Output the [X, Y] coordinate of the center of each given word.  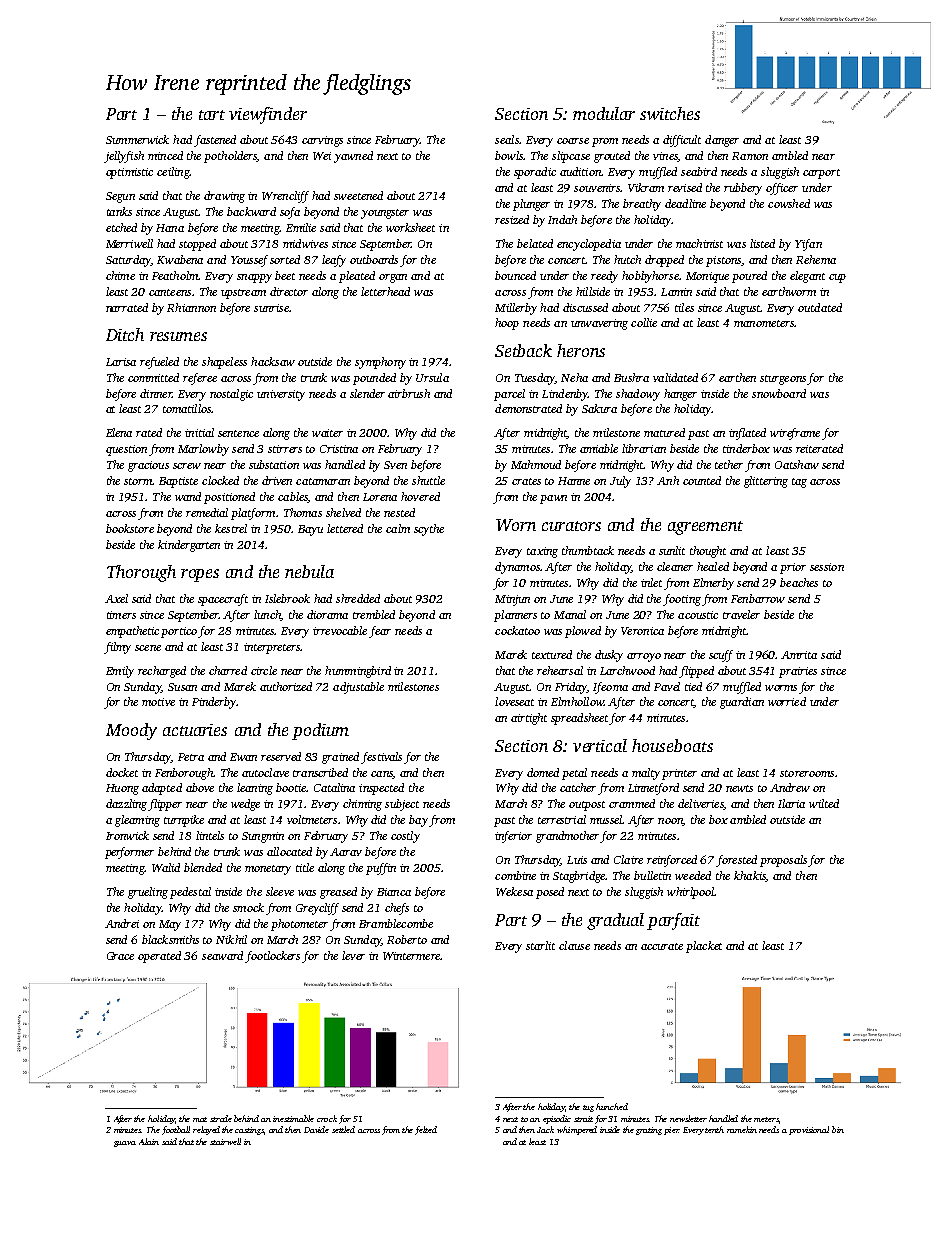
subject [402, 805]
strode [221, 1118]
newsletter [688, 1118]
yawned [353, 157]
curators [571, 526]
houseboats [672, 745]
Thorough [141, 573]
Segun [120, 197]
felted [426, 1130]
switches [670, 113]
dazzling [126, 805]
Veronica [642, 631]
